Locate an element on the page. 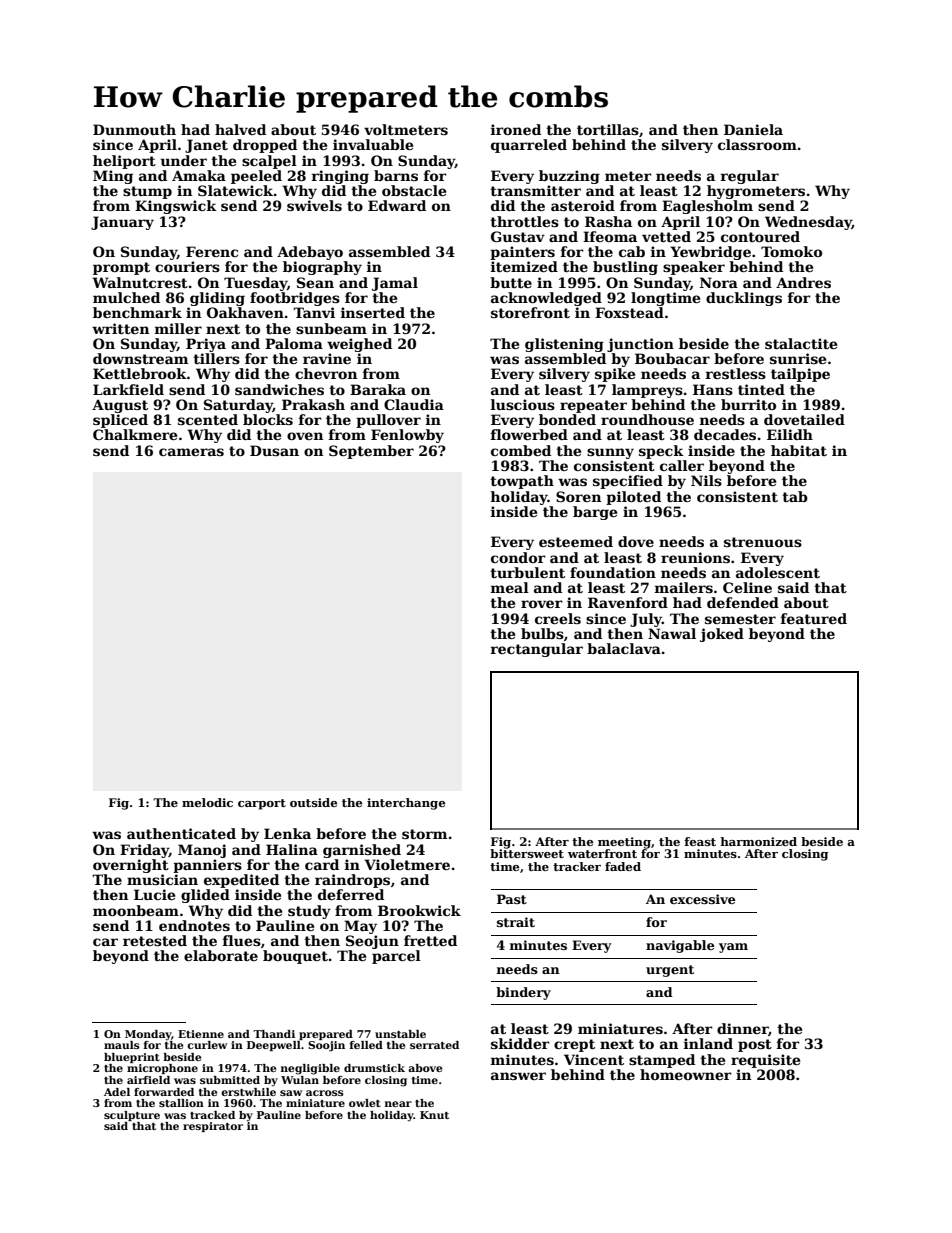 Image resolution: width=952 pixels, height=1233 pixels. stump is located at coordinates (147, 192).
